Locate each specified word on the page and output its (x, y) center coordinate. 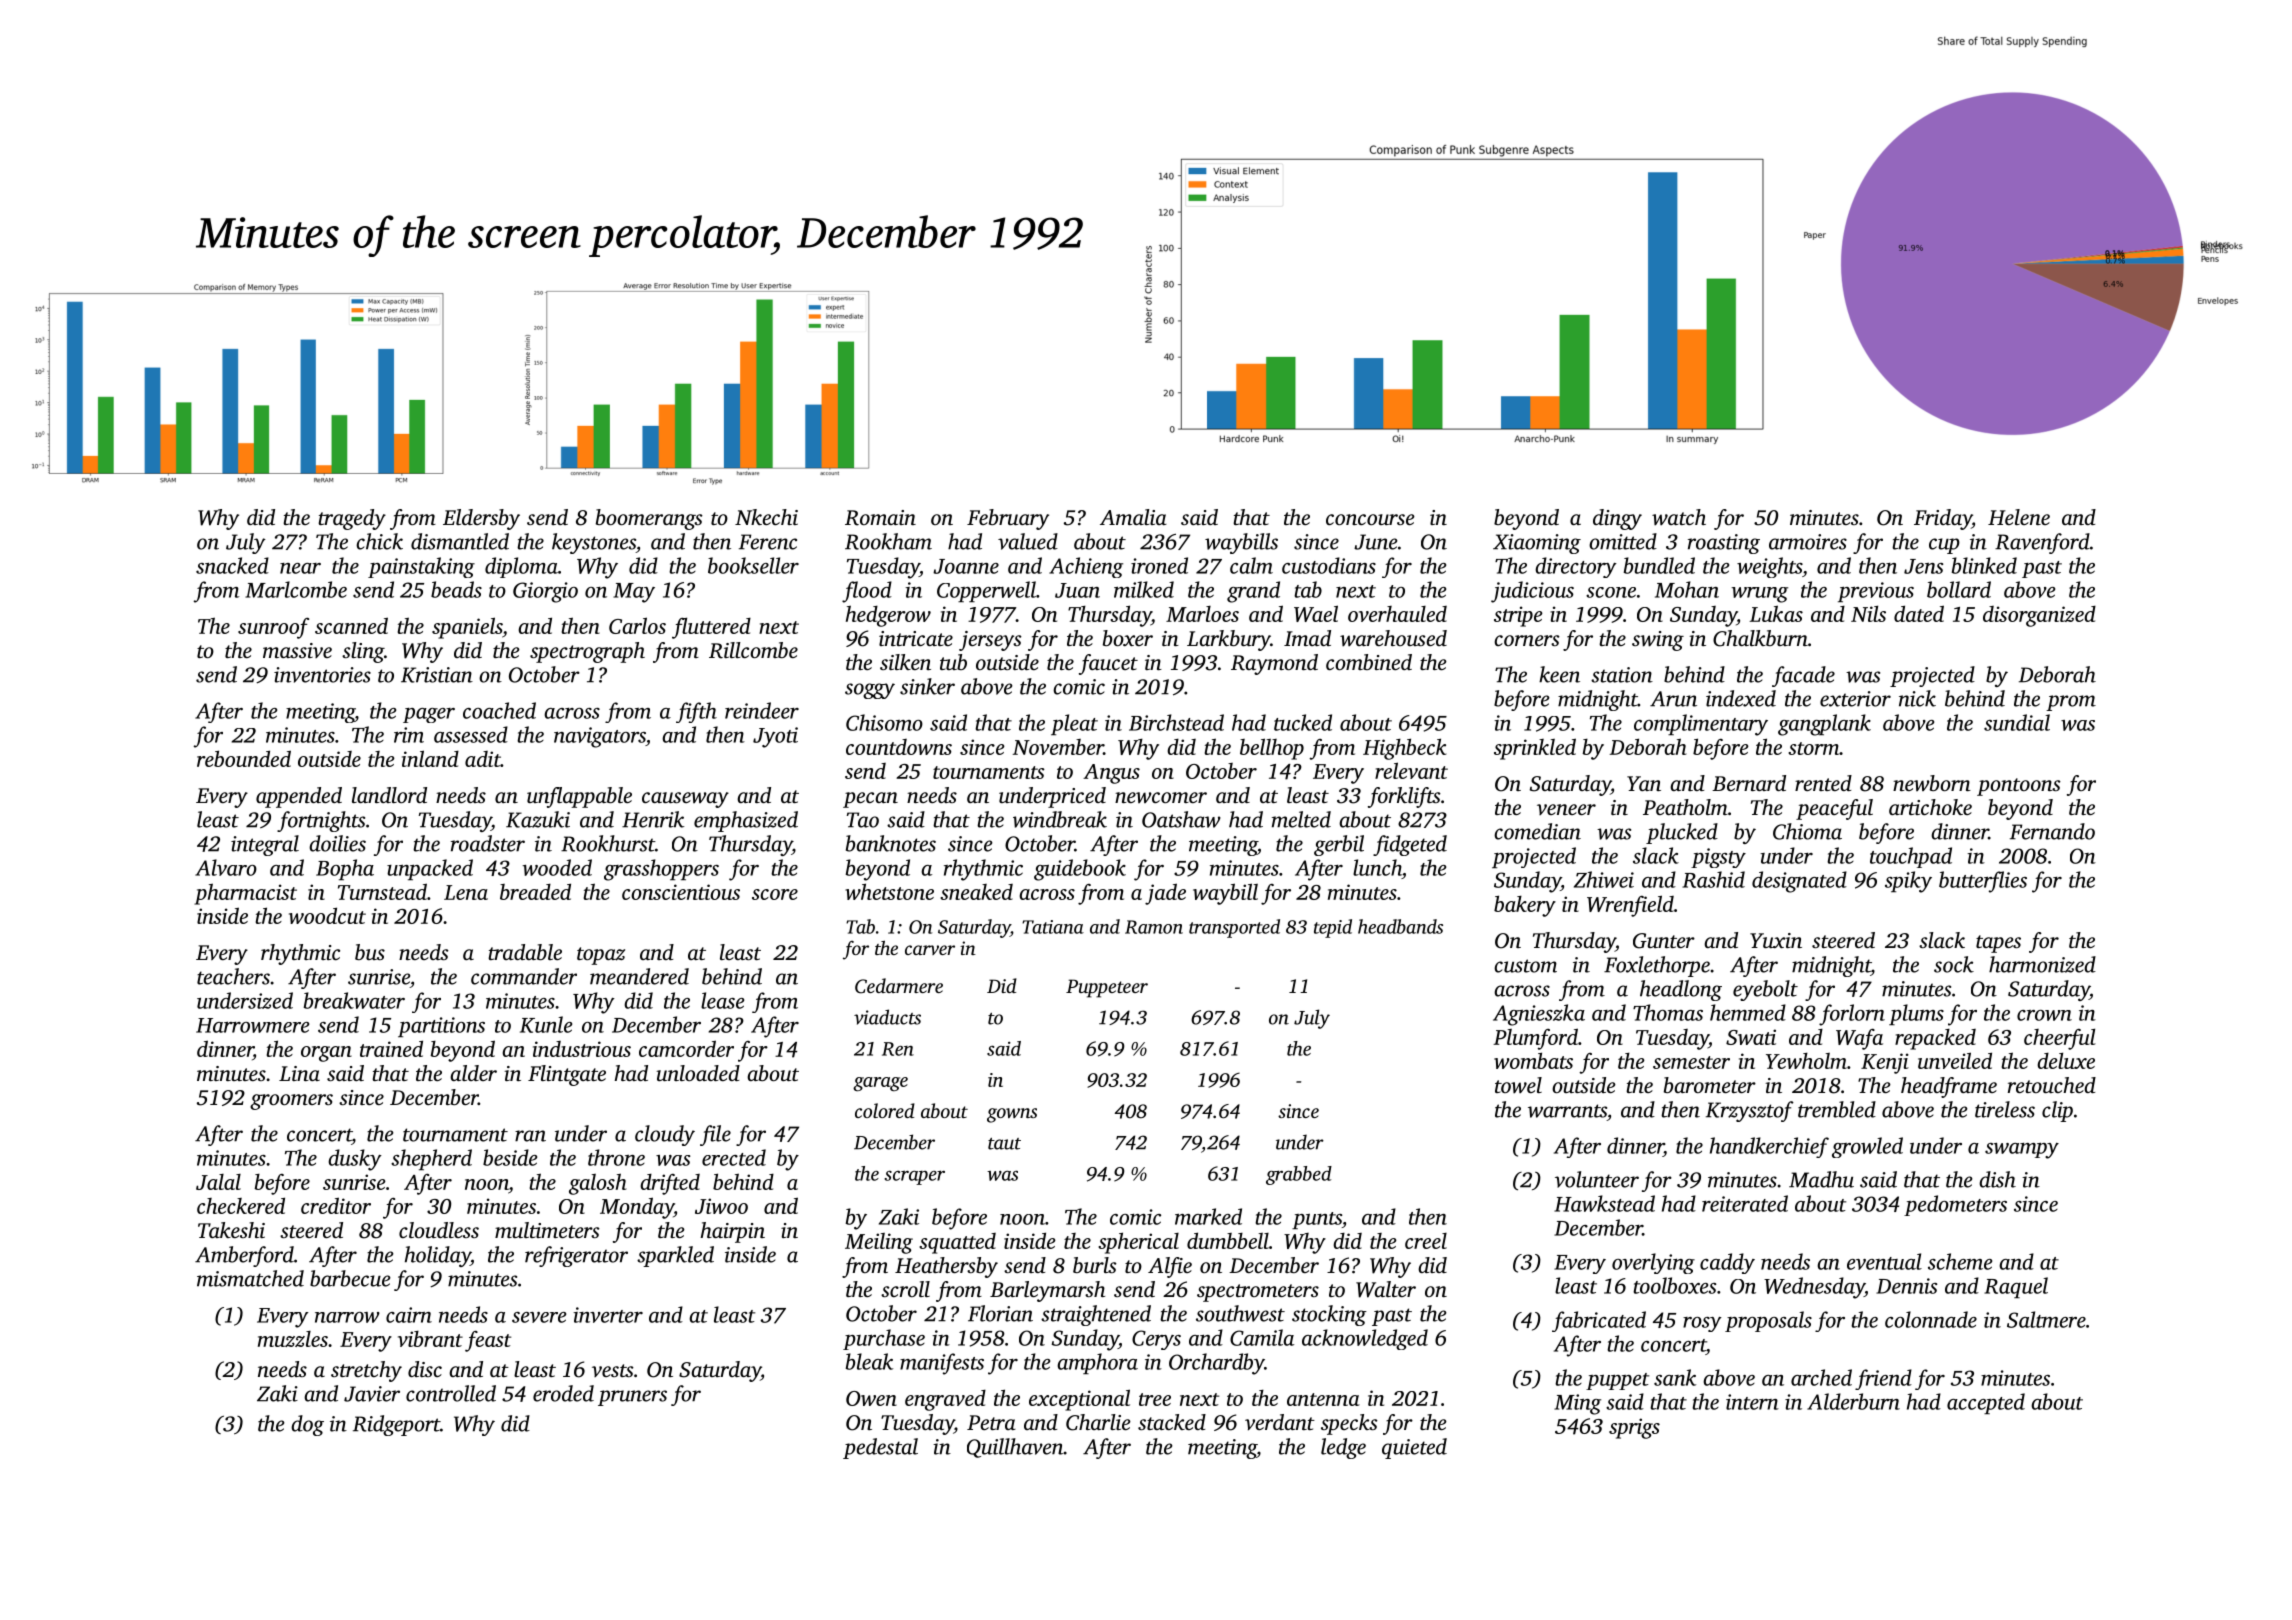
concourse (1370, 519)
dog (307, 1425)
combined (1369, 662)
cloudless (439, 1230)
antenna (1323, 1399)
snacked (232, 565)
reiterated (1745, 1203)
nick (1917, 698)
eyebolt (1765, 990)
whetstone (889, 891)
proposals (1768, 1321)
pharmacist (245, 894)
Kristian (437, 675)
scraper (914, 1177)
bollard (1959, 589)
